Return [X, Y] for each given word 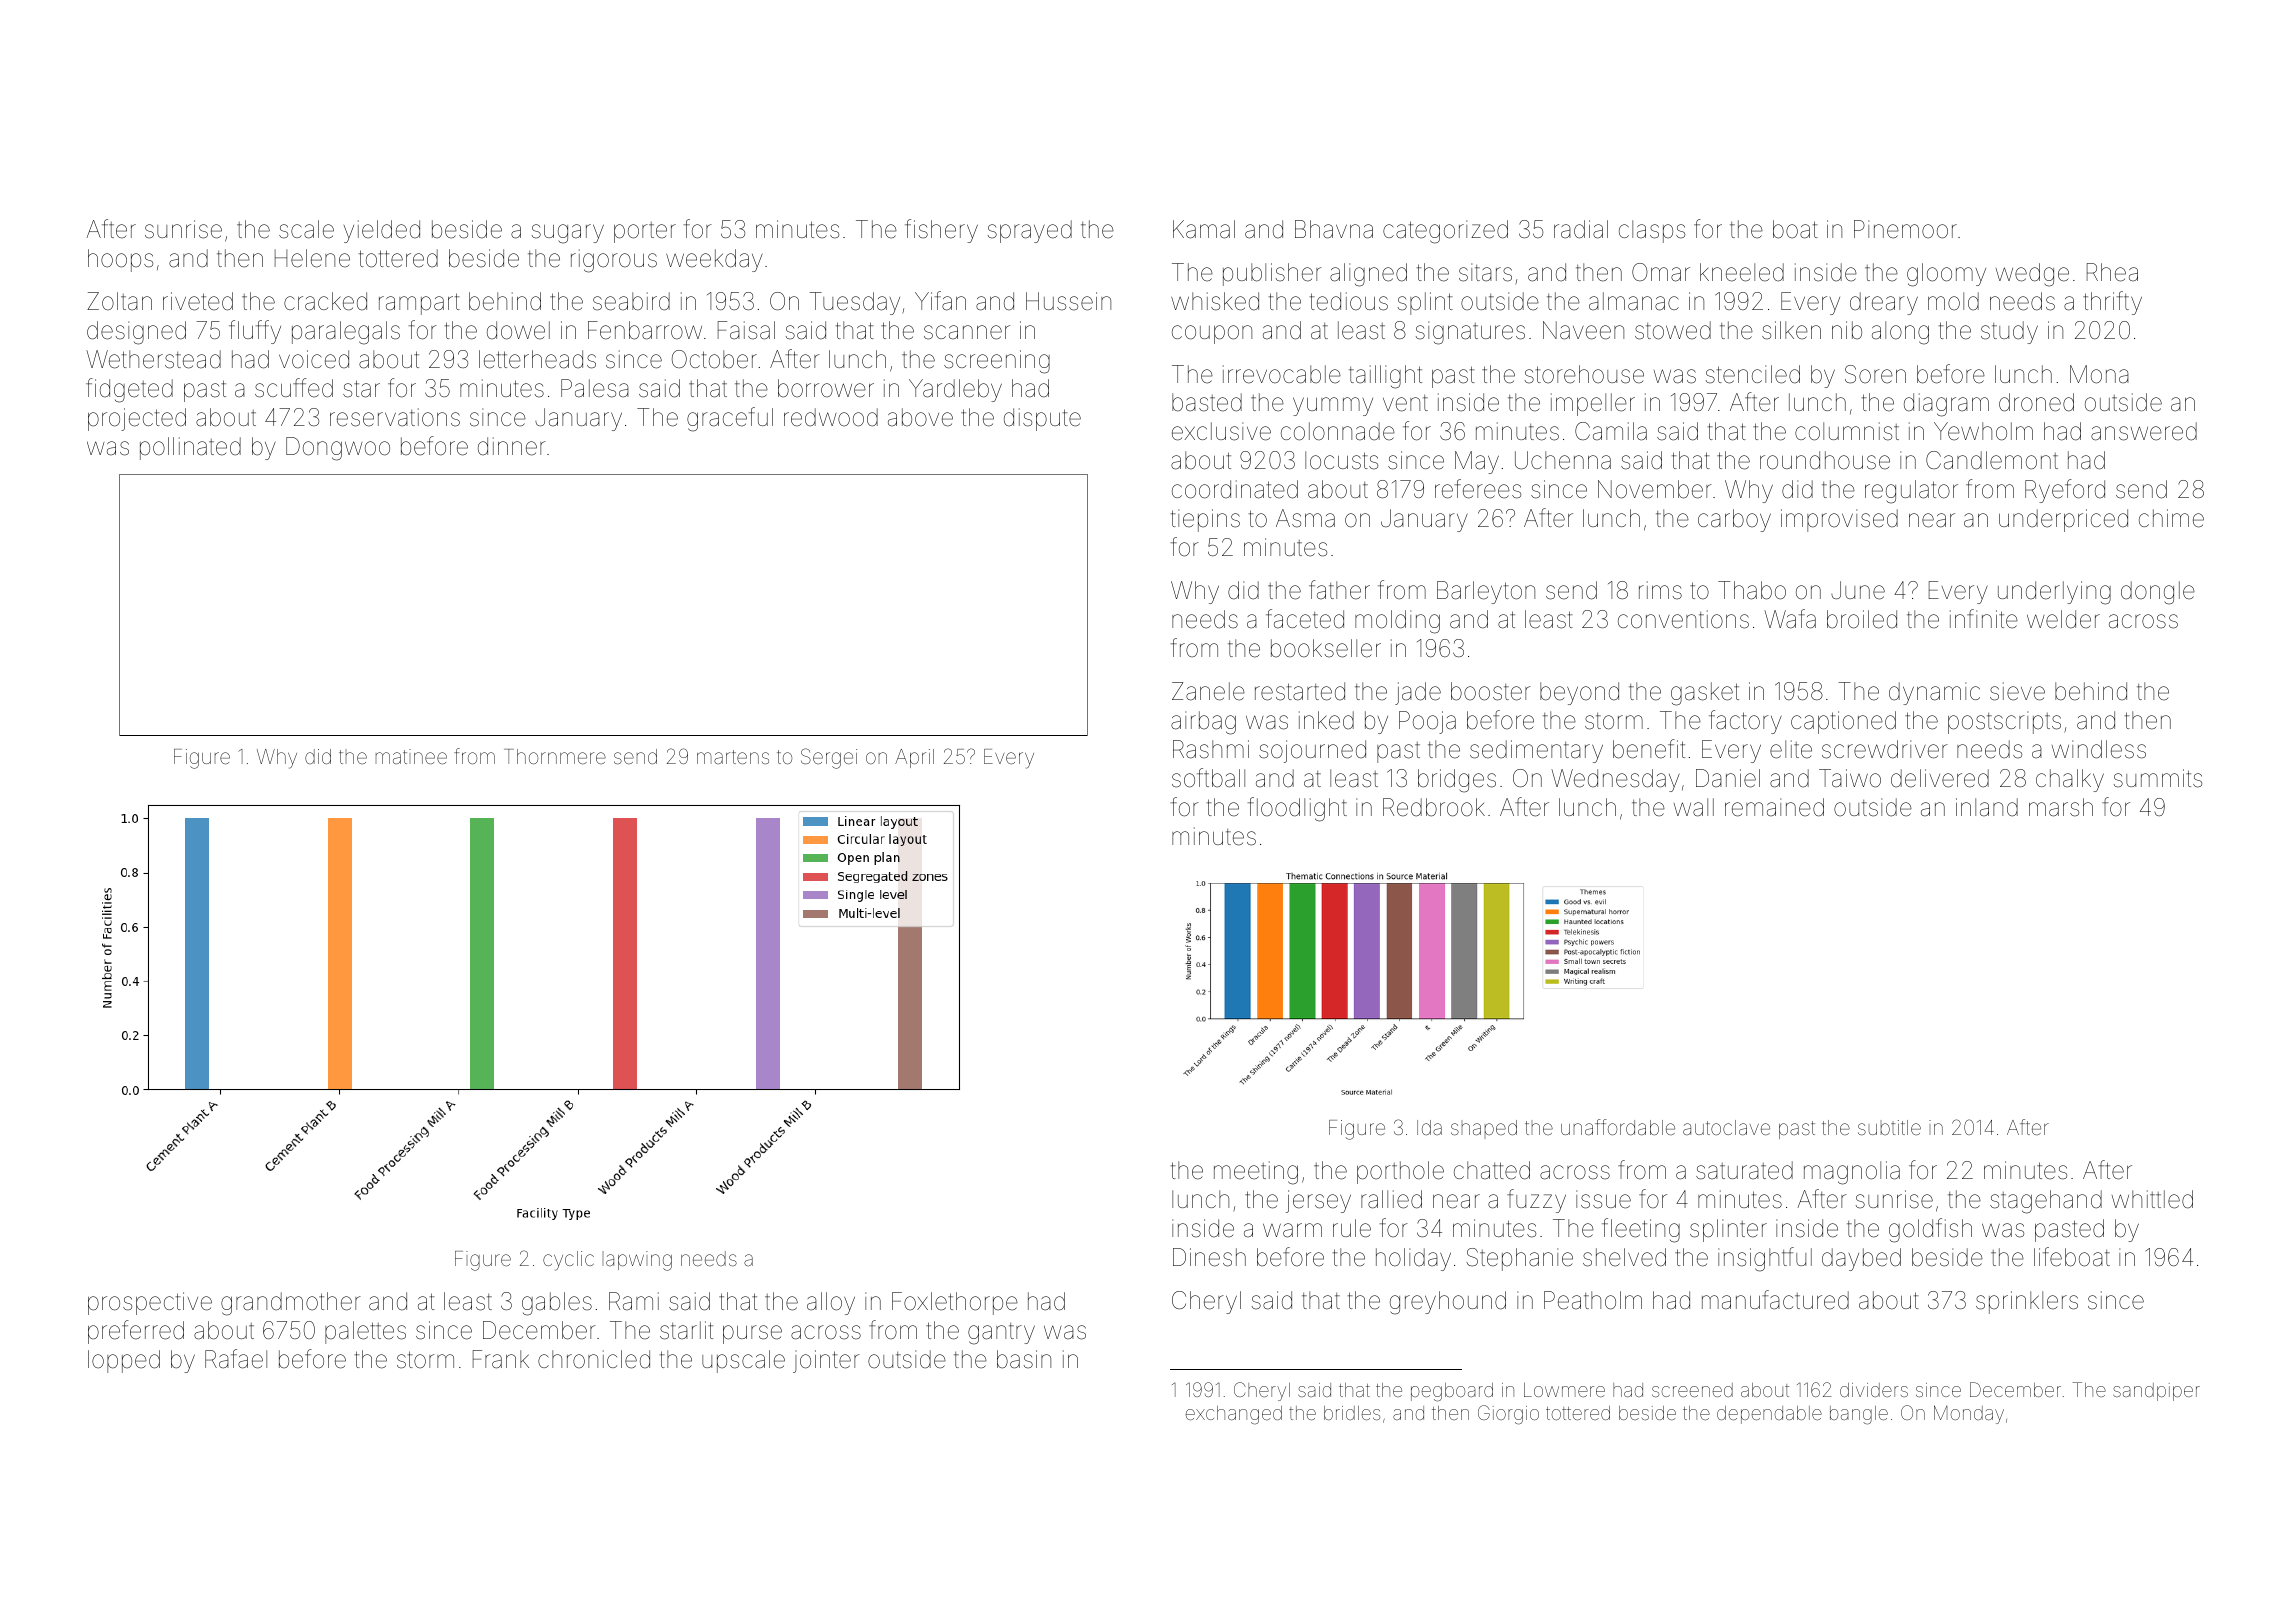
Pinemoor [1905, 229]
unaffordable [1618, 1127]
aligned [1368, 275]
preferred [136, 1332]
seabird [631, 301]
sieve [2017, 691]
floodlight [1297, 809]
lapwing [639, 1261]
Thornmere [555, 756]
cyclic [568, 1261]
